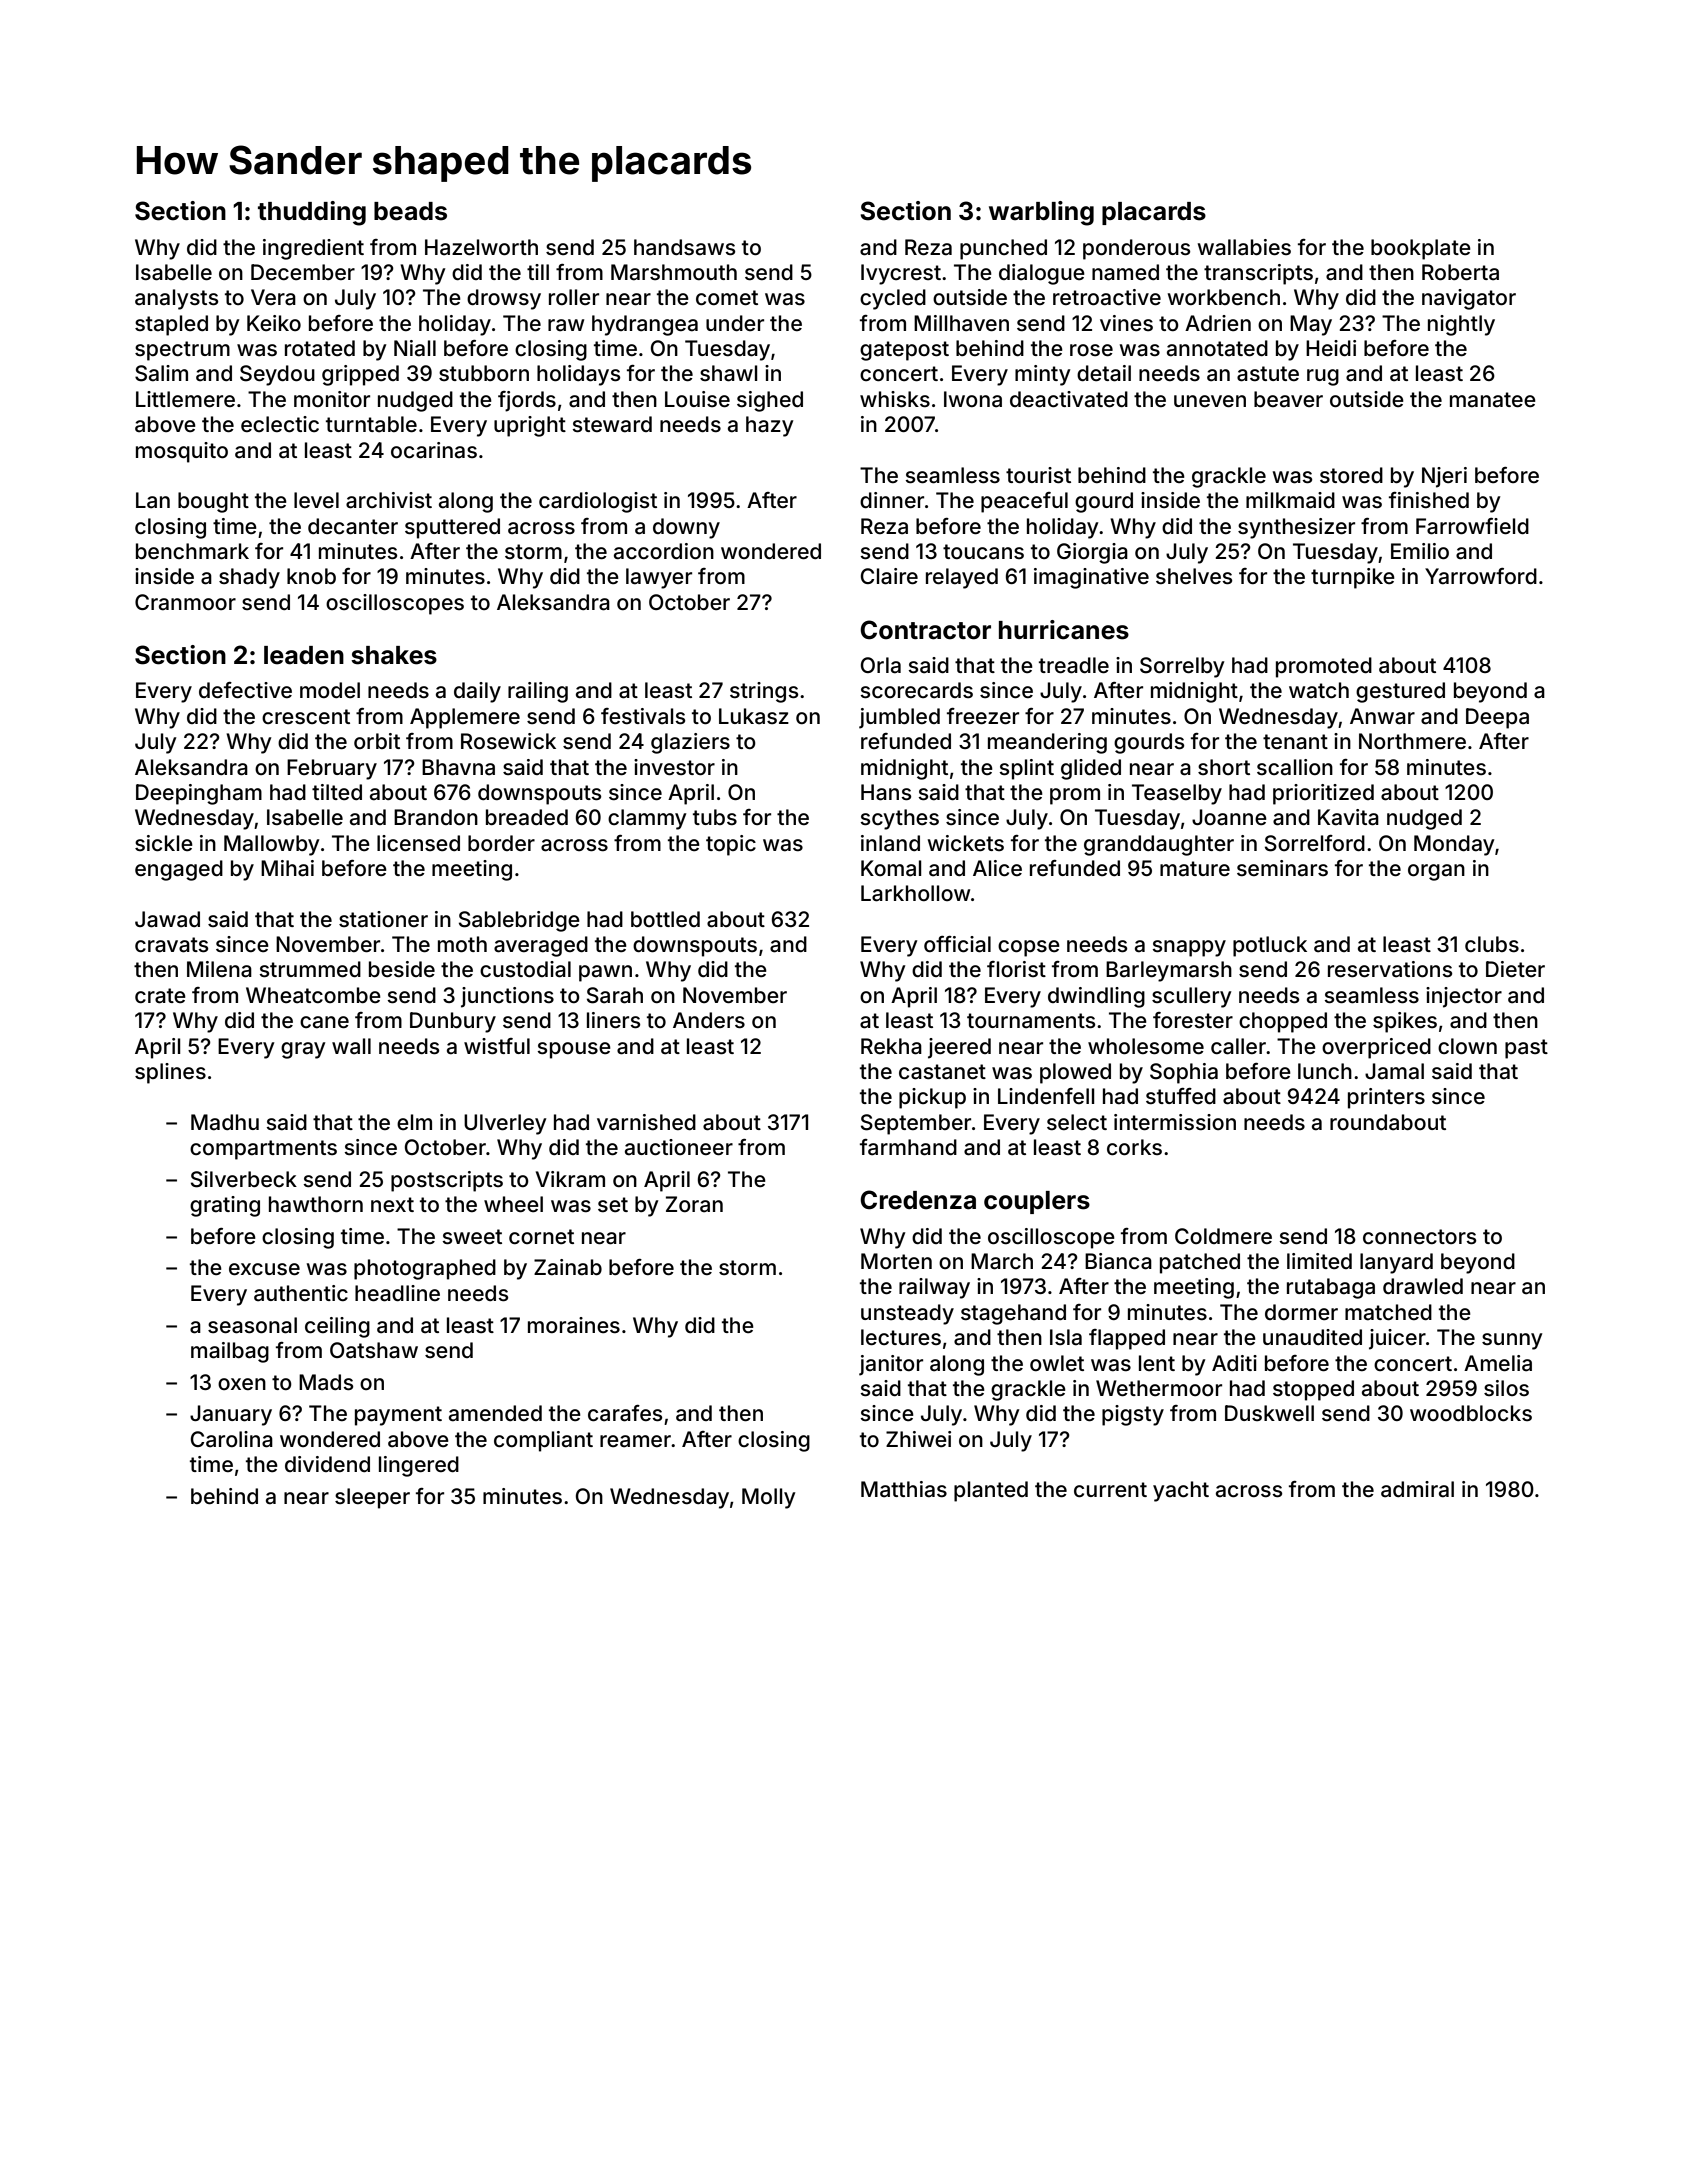  What do you see at coordinates (674, 272) in the screenshot?
I see `Marshmouth` at bounding box center [674, 272].
